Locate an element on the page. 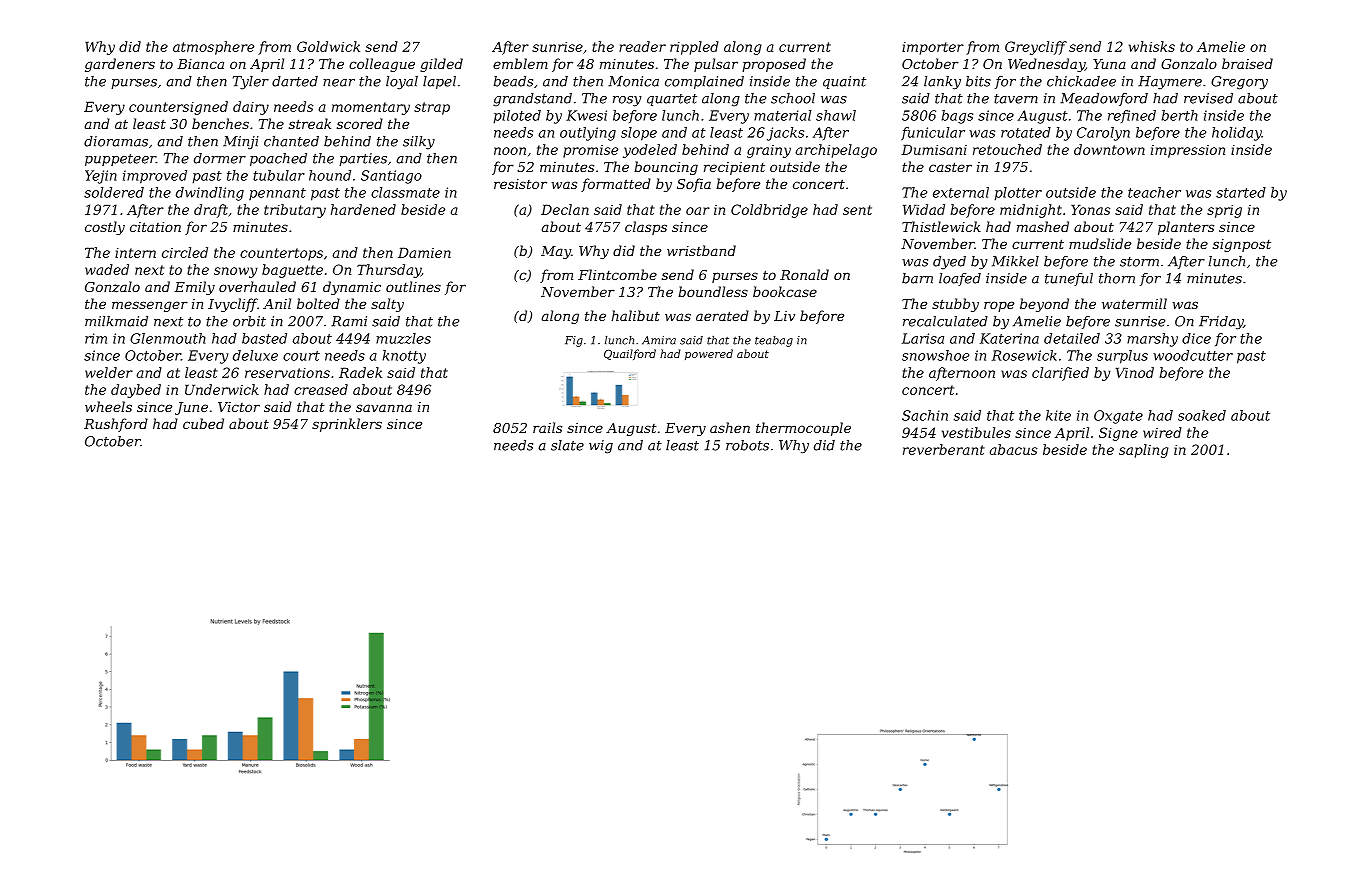  Greycliff is located at coordinates (1036, 48).
